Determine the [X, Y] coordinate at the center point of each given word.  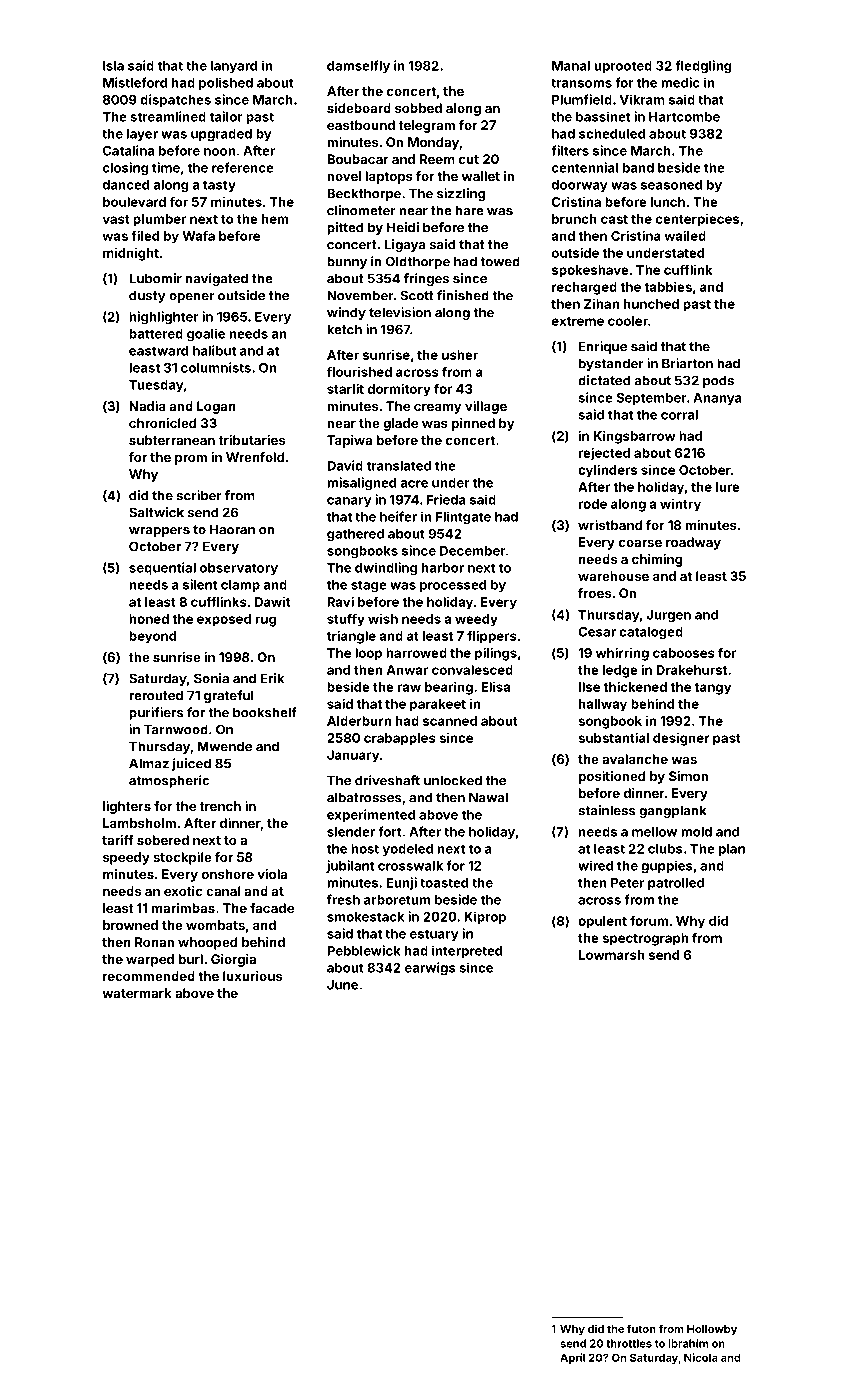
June [342, 985]
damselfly [358, 66]
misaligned [361, 484]
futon [641, 1328]
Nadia [147, 406]
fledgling [703, 67]
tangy [712, 689]
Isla [113, 66]
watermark [137, 993]
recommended [149, 976]
